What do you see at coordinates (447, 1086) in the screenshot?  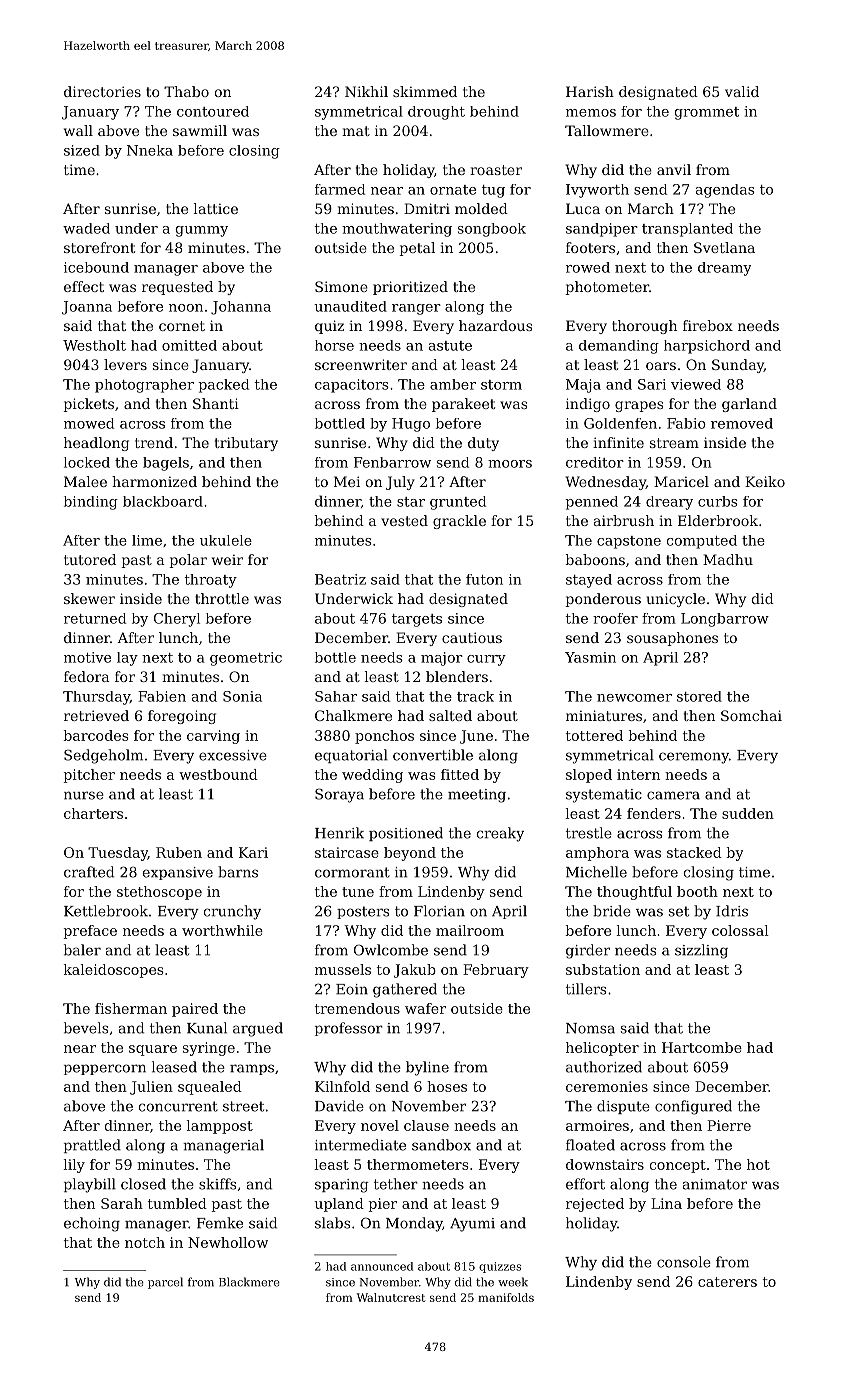 I see `hoses` at bounding box center [447, 1086].
